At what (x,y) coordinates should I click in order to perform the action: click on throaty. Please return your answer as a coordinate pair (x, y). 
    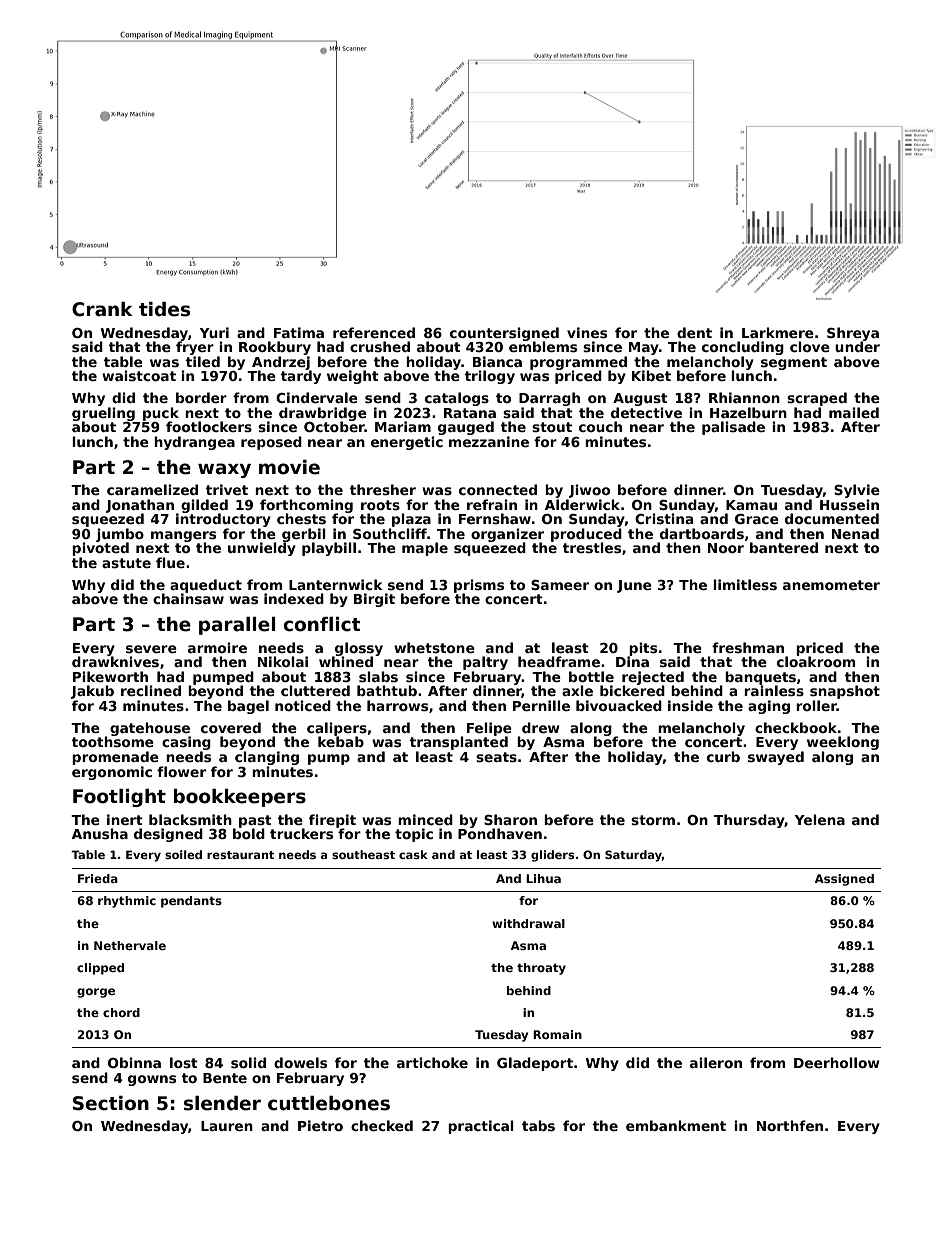
    Looking at the image, I should click on (541, 969).
